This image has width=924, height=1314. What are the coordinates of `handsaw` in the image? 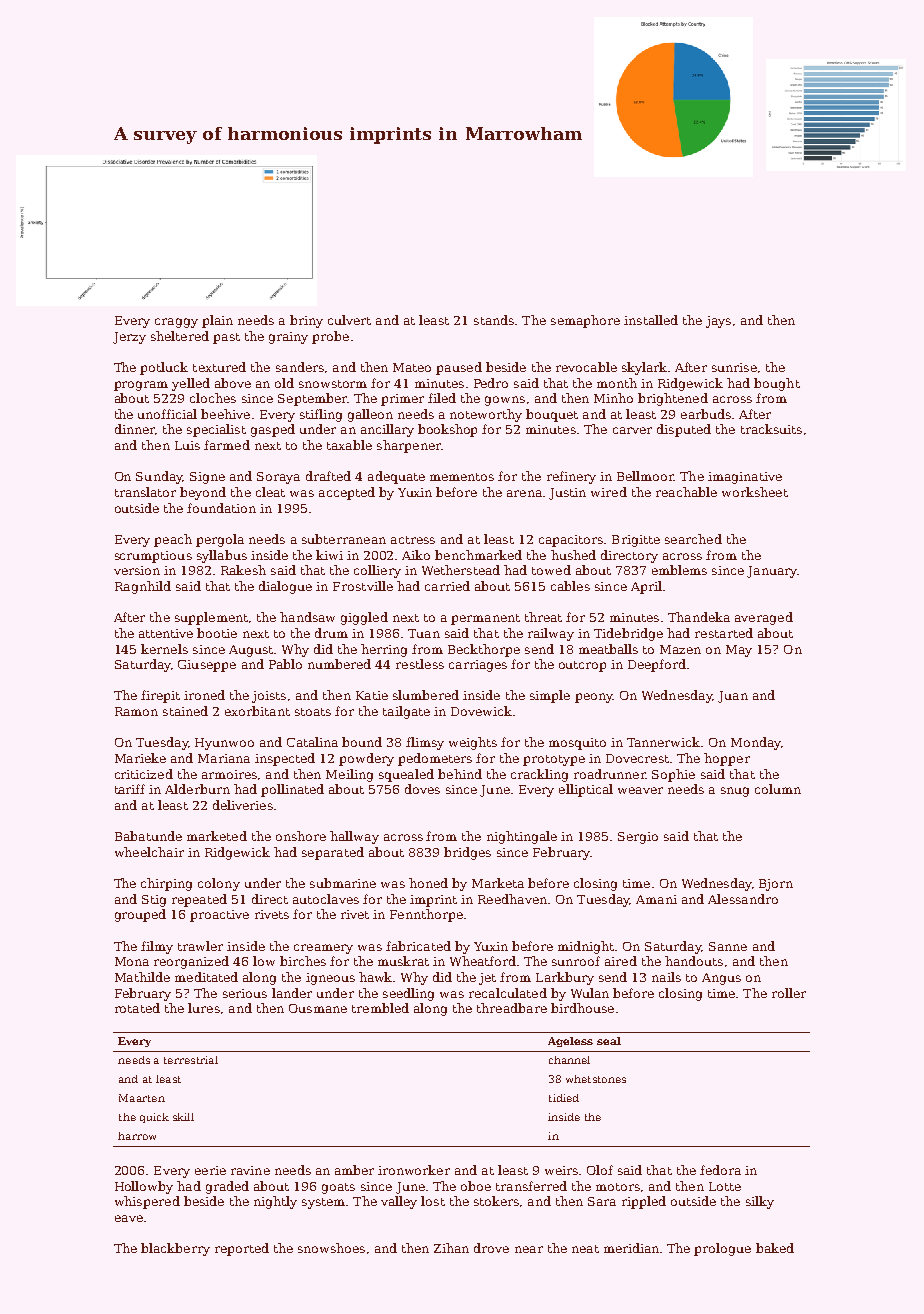 It's located at (307, 617).
